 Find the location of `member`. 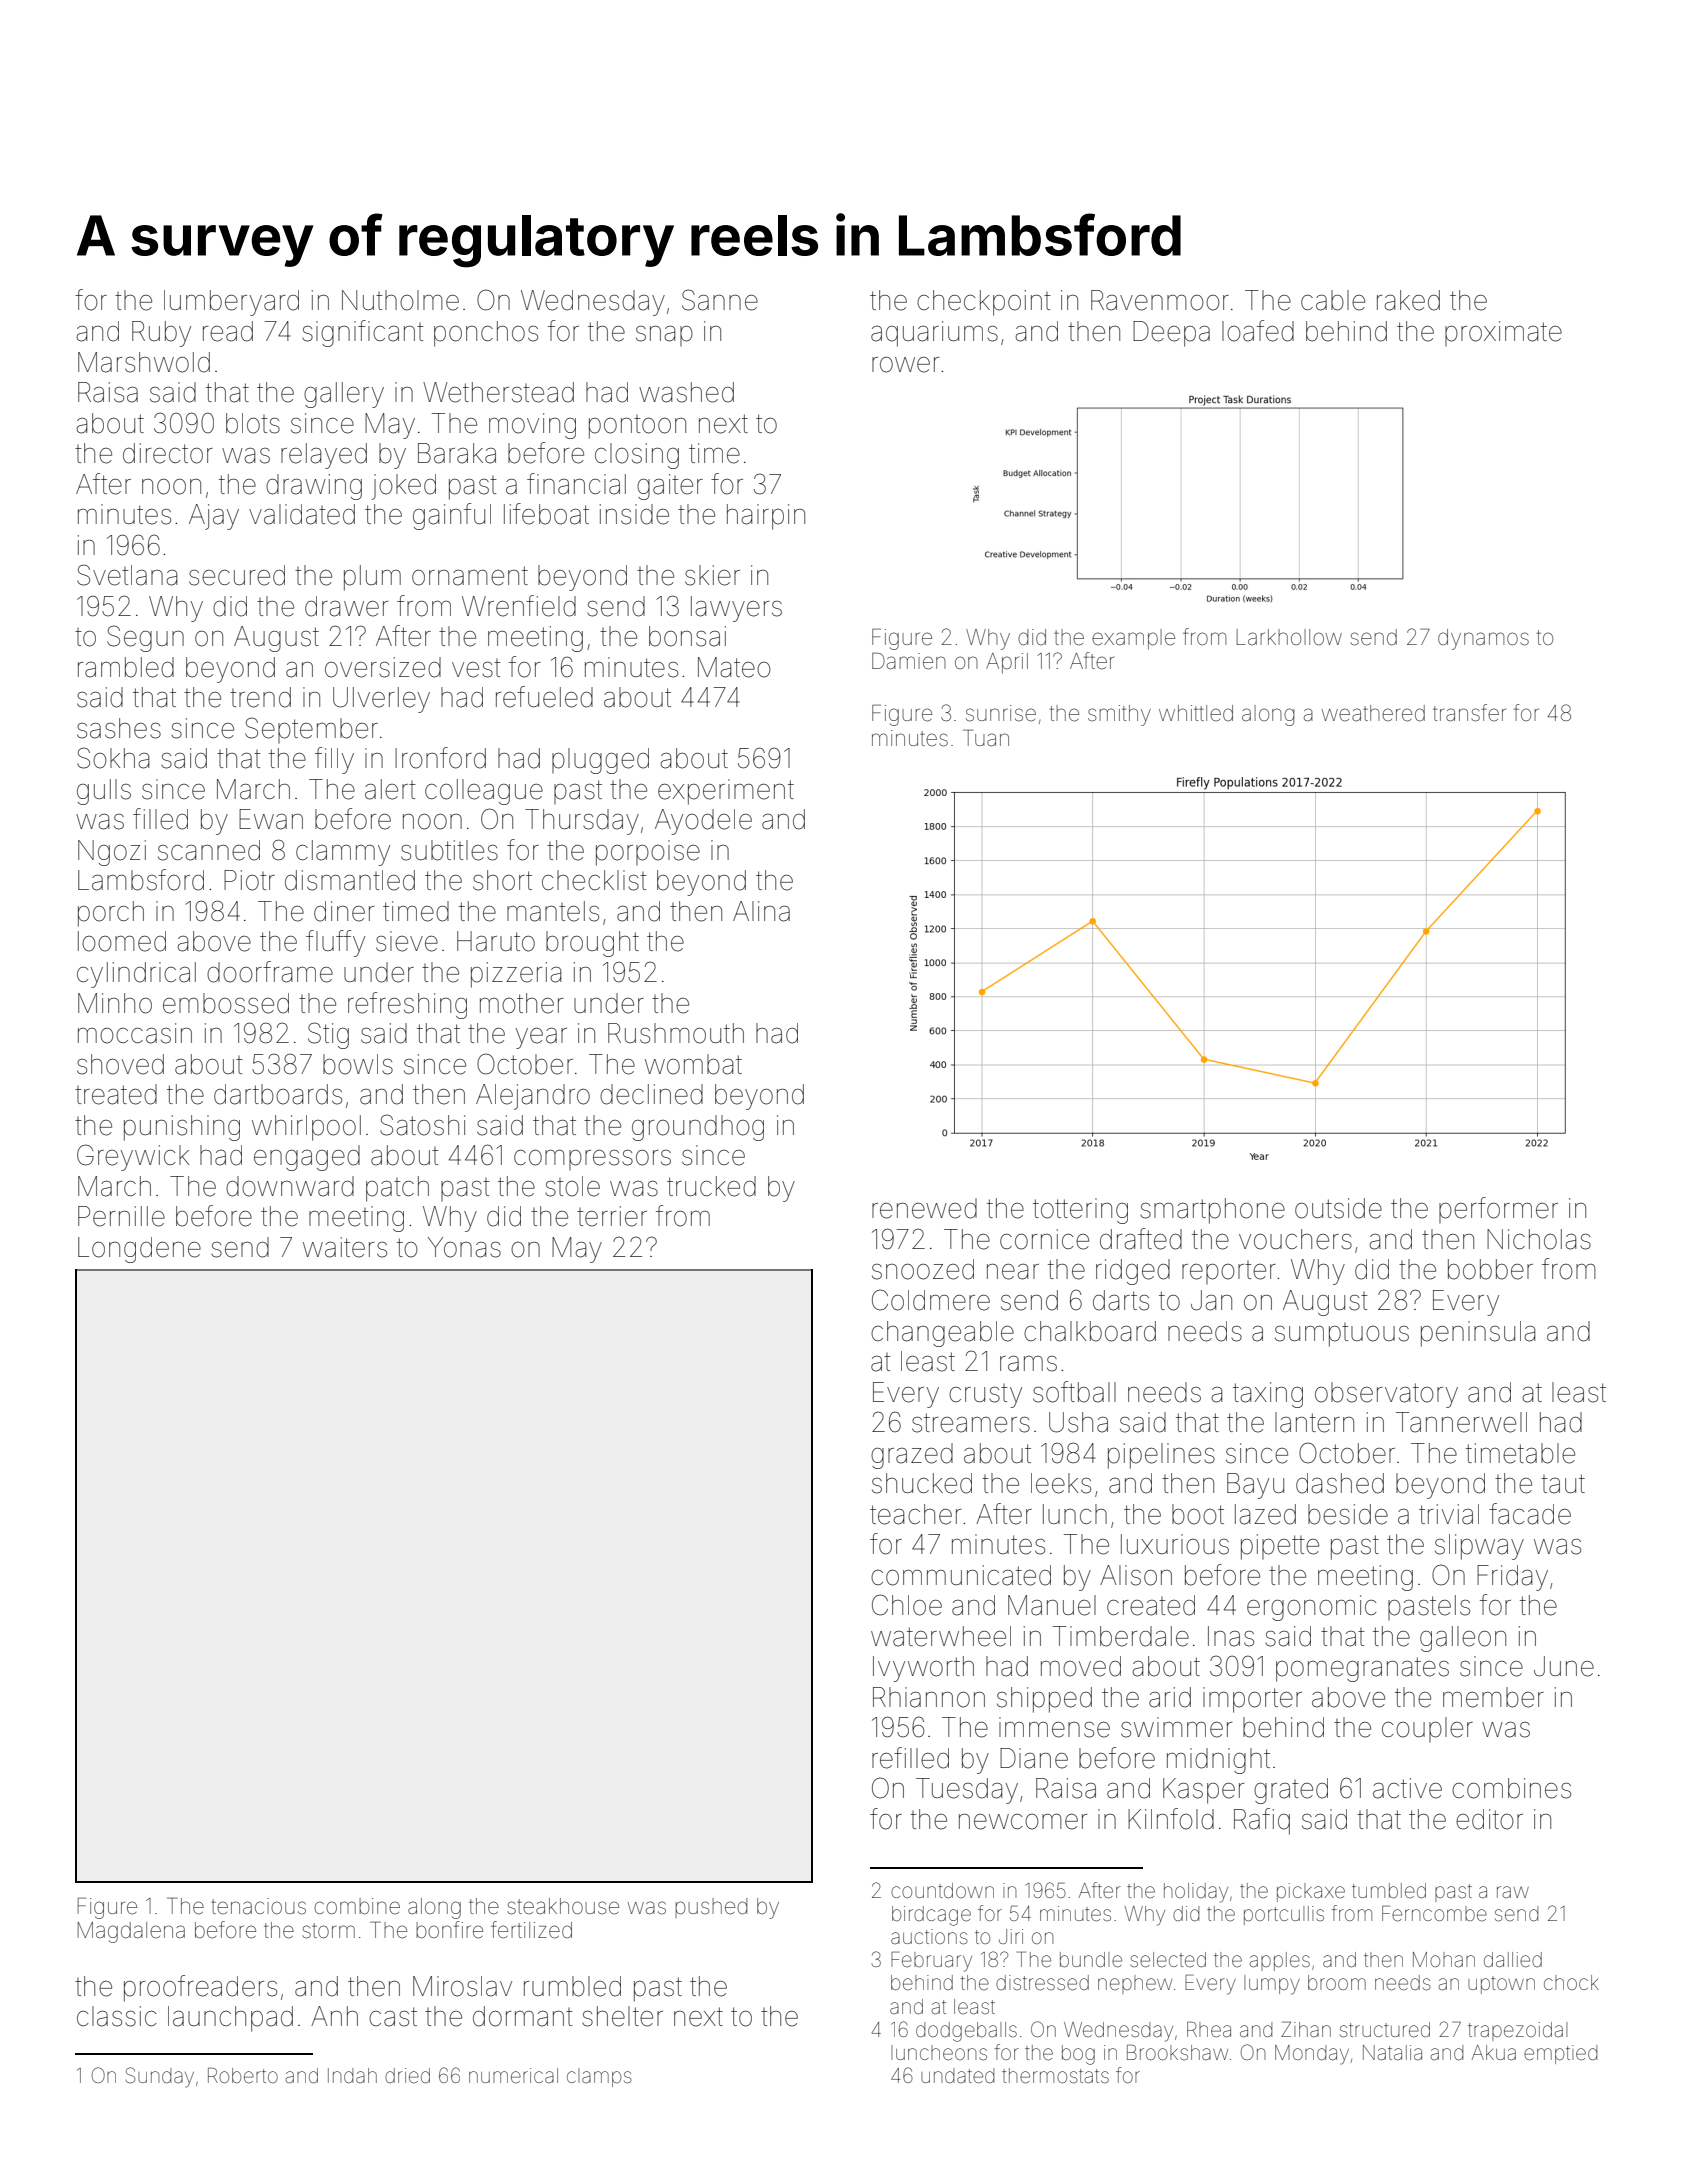

member is located at coordinates (1493, 1697).
